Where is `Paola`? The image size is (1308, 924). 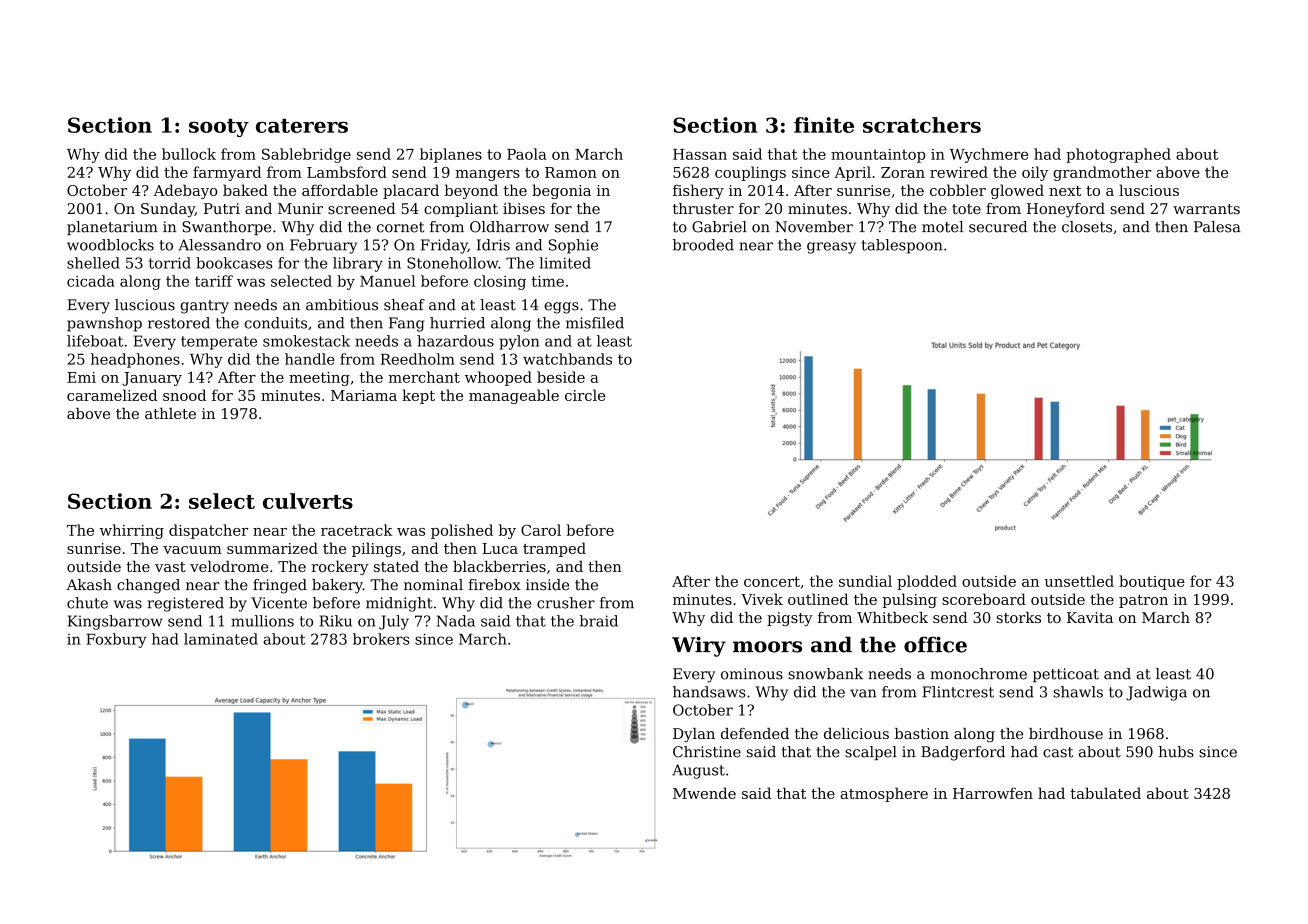
Paola is located at coordinates (527, 154).
